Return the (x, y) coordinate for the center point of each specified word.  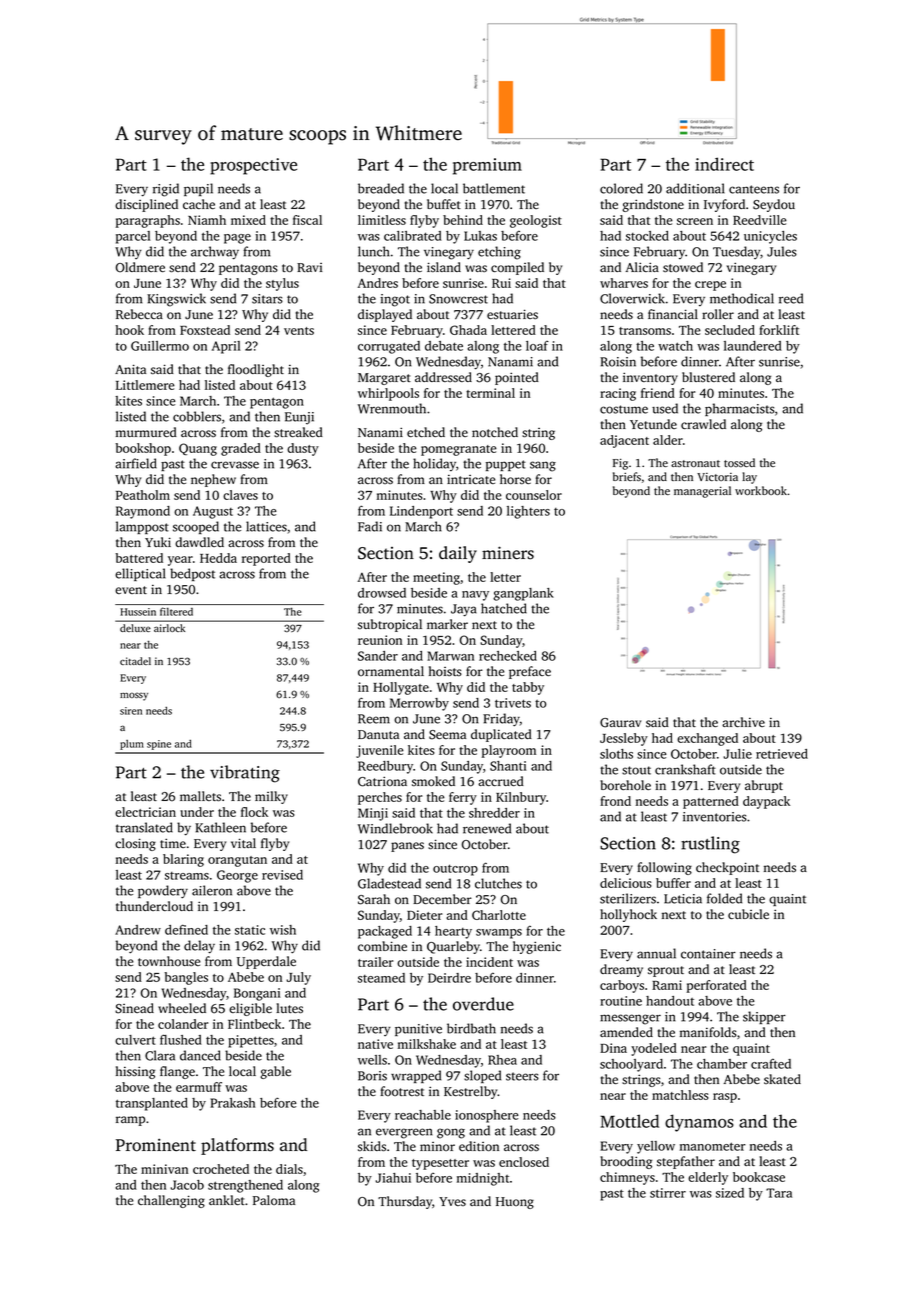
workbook (761, 490)
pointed (517, 378)
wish (283, 930)
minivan (164, 1169)
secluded (730, 330)
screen (695, 221)
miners (508, 553)
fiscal (307, 220)
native (375, 1044)
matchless (680, 1095)
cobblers (197, 416)
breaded (381, 188)
